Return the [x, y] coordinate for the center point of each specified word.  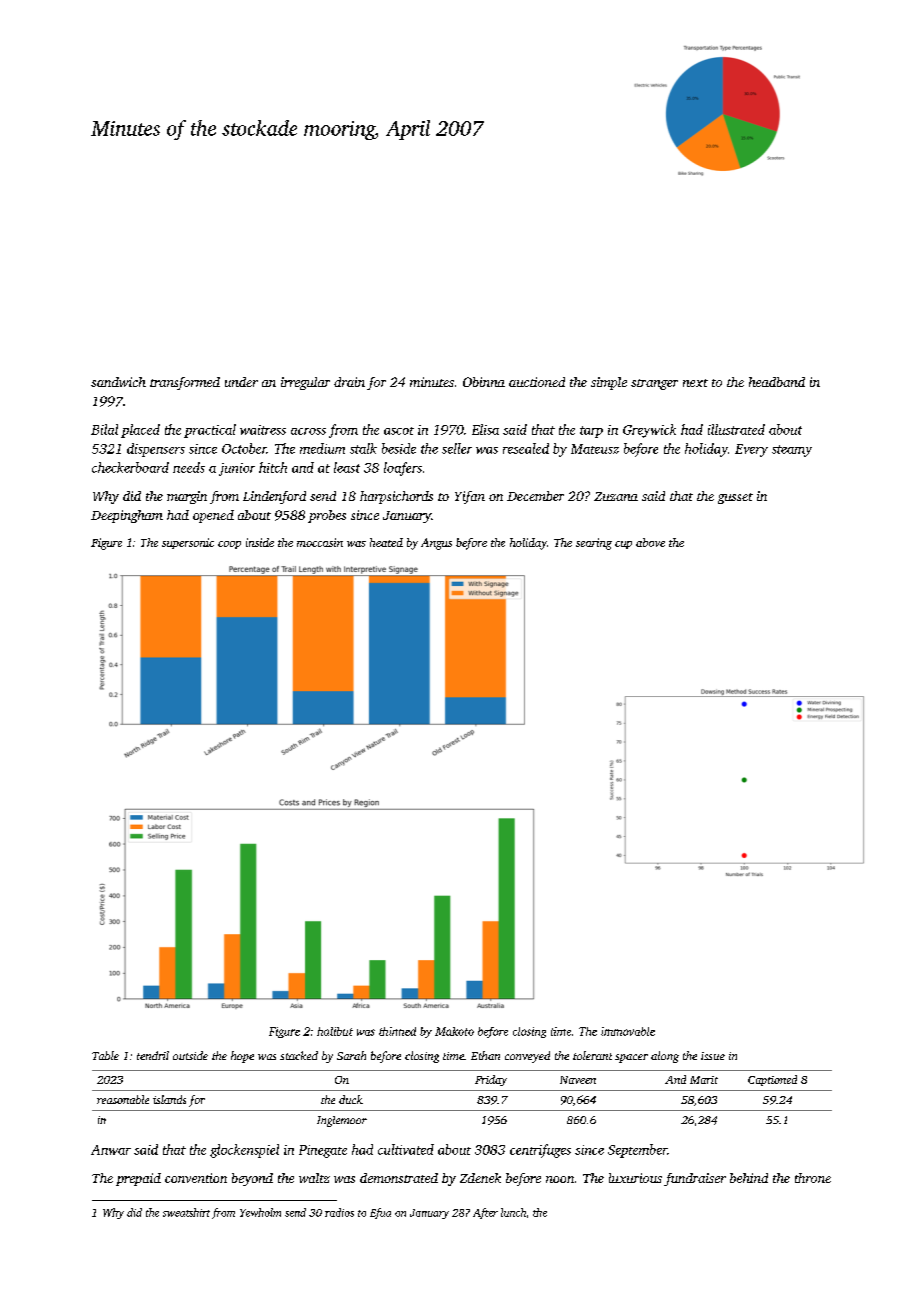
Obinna [484, 382]
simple [609, 383]
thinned [397, 1031]
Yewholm [260, 1212]
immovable [628, 1031]
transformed [185, 383]
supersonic [188, 543]
